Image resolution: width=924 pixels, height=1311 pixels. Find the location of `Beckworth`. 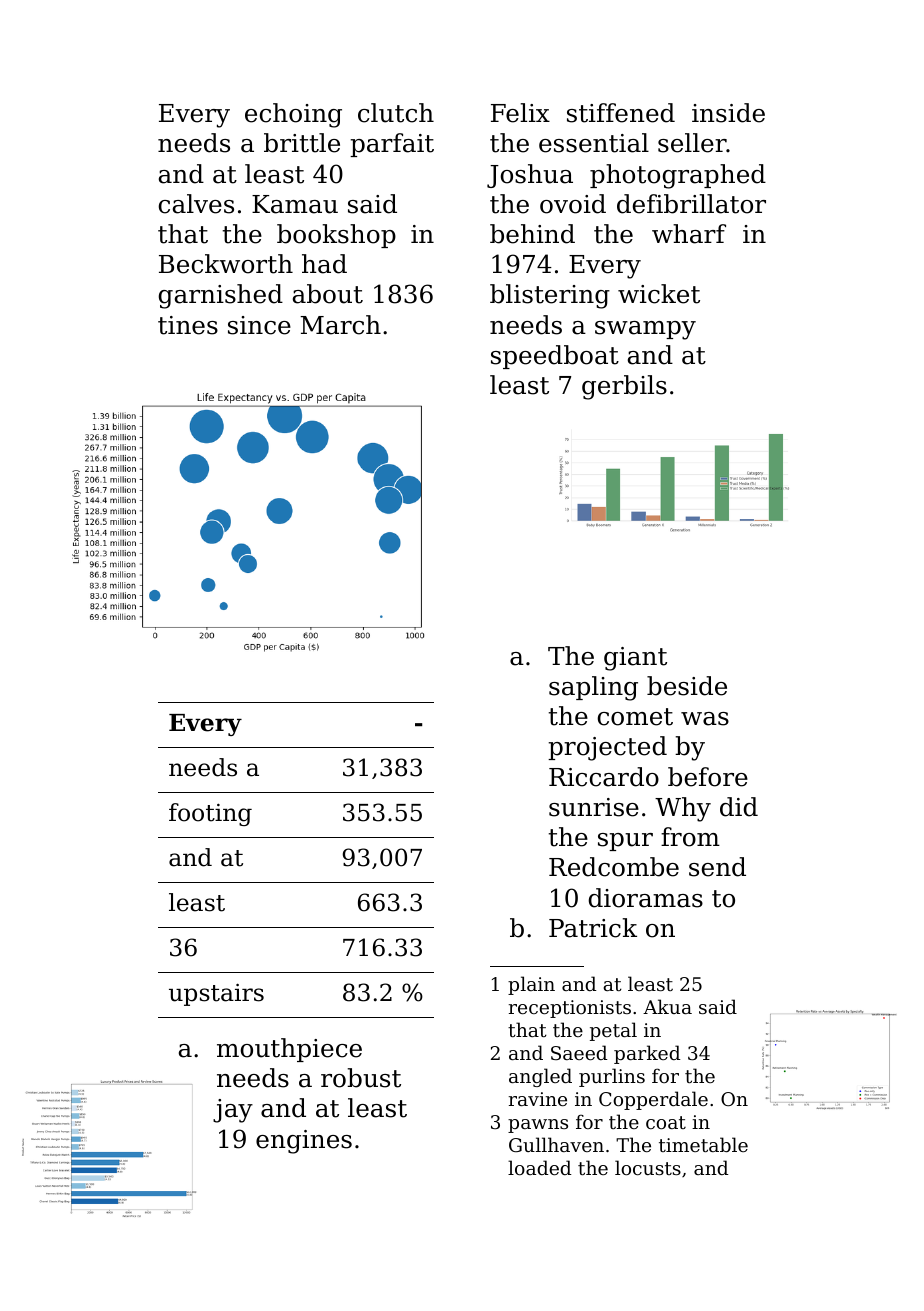

Beckworth is located at coordinates (226, 264).
